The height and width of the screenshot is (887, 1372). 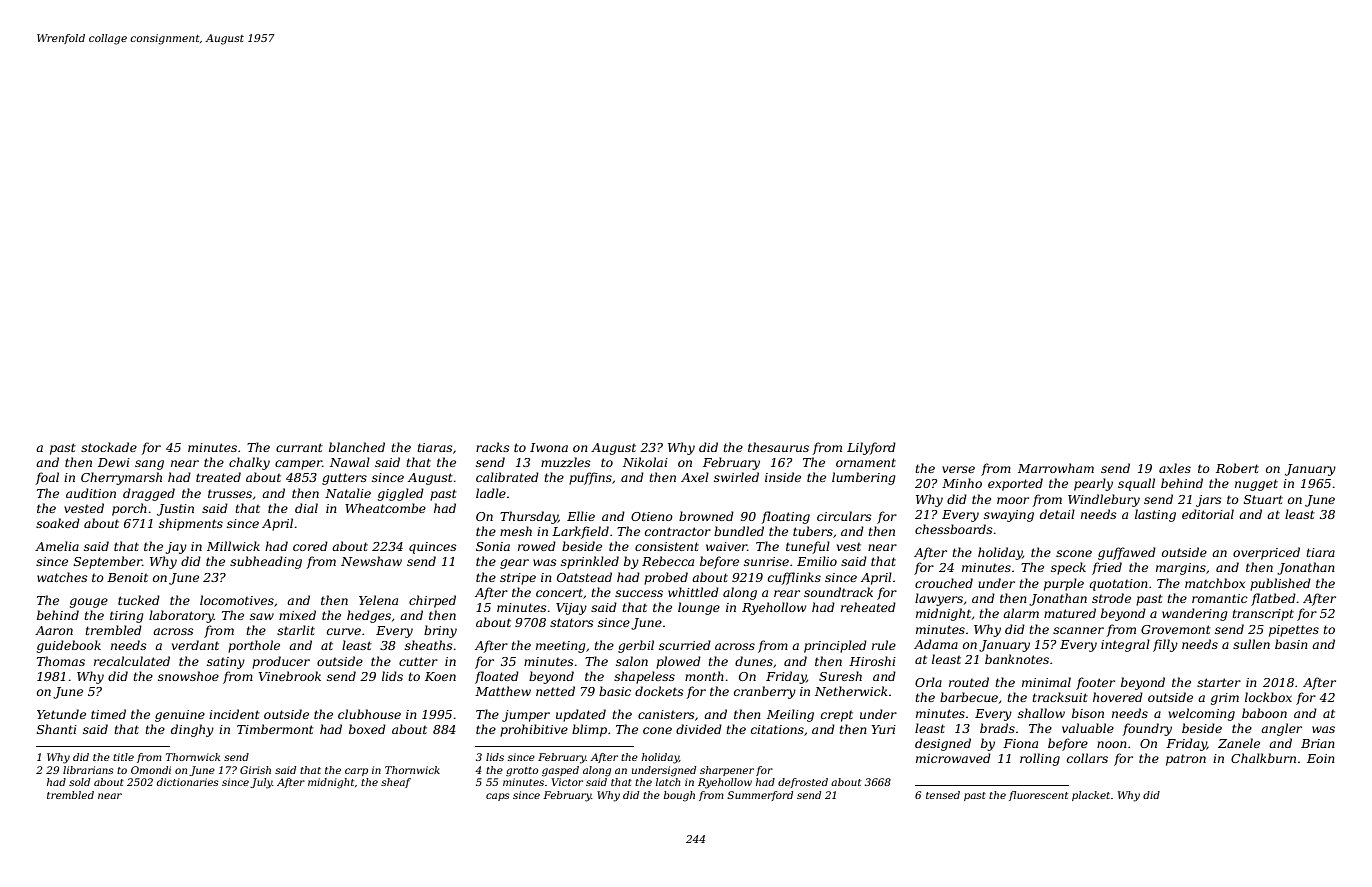 What do you see at coordinates (666, 578) in the screenshot?
I see `probed` at bounding box center [666, 578].
